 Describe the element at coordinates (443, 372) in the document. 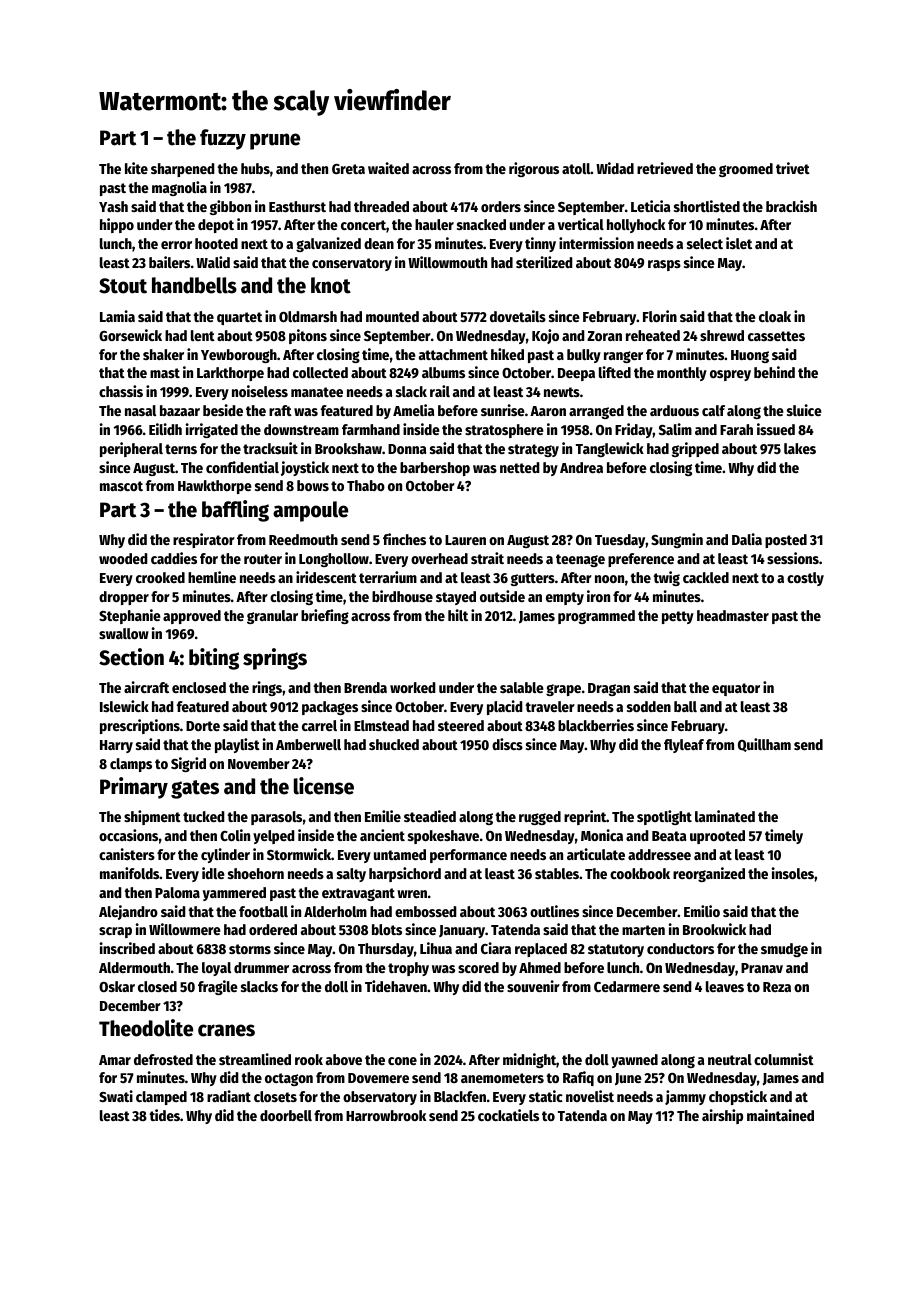

I see `albums` at that location.
